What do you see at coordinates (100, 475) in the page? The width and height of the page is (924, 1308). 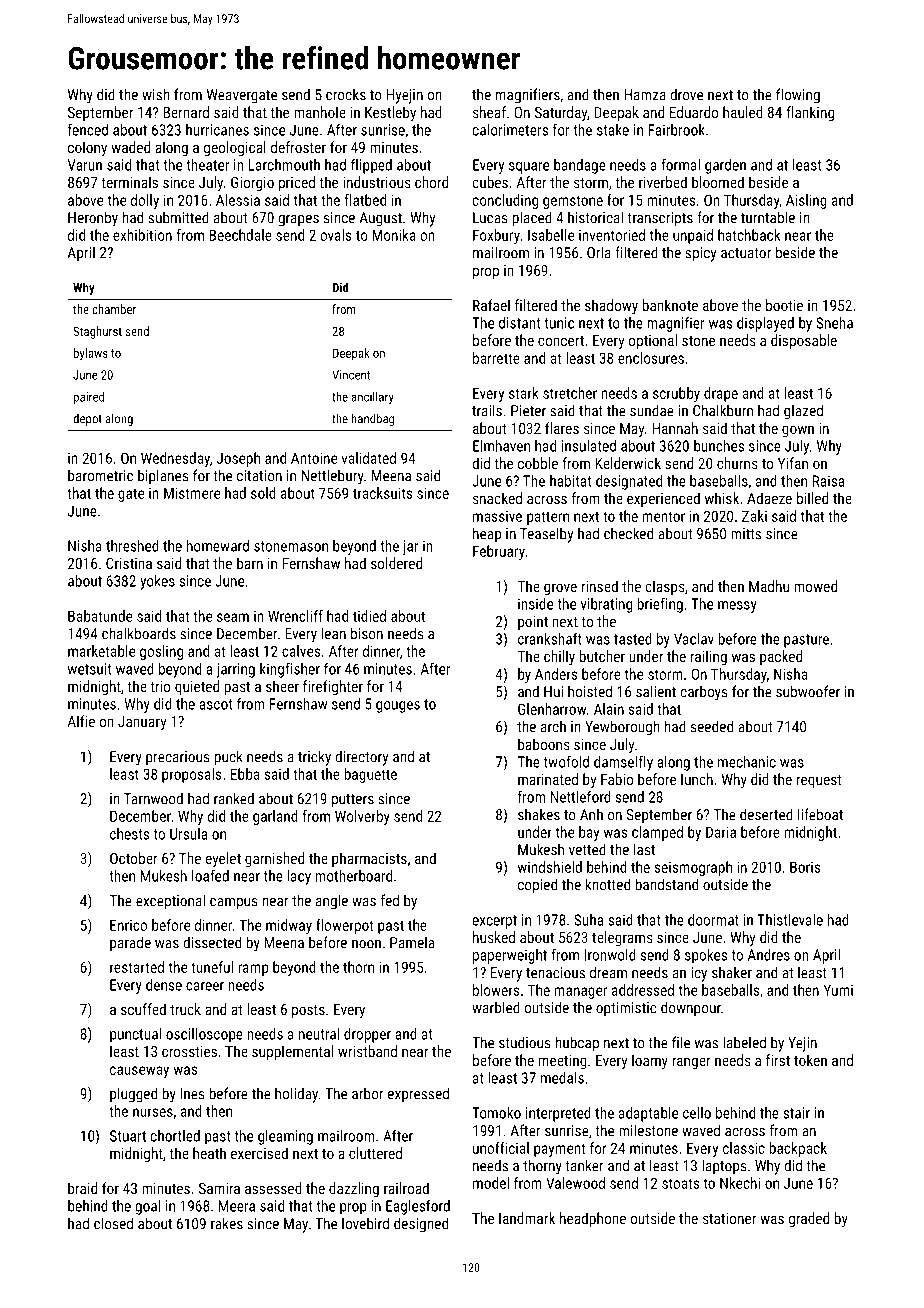 I see `barometric` at bounding box center [100, 475].
